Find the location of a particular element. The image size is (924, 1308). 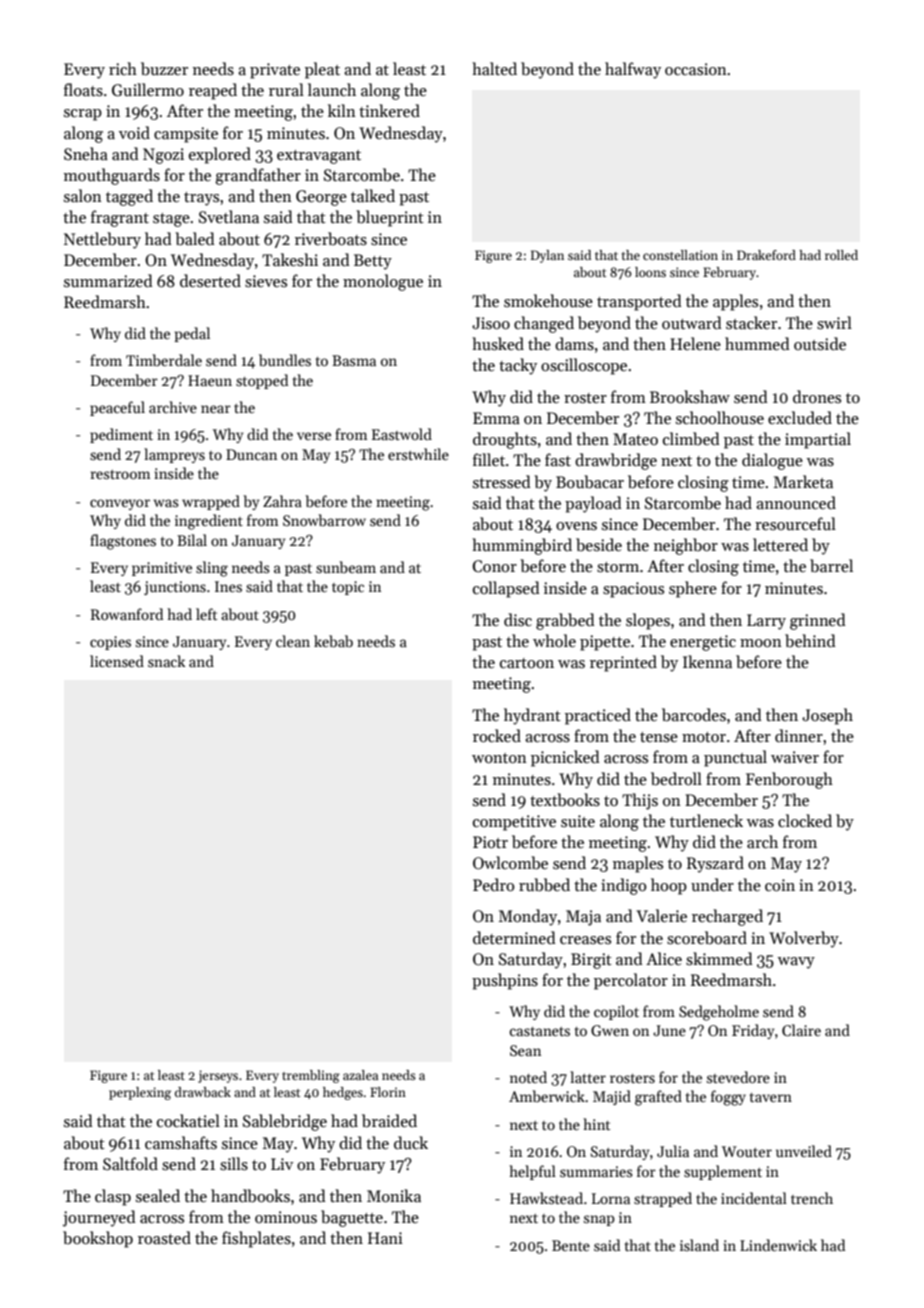

moon is located at coordinates (761, 643).
